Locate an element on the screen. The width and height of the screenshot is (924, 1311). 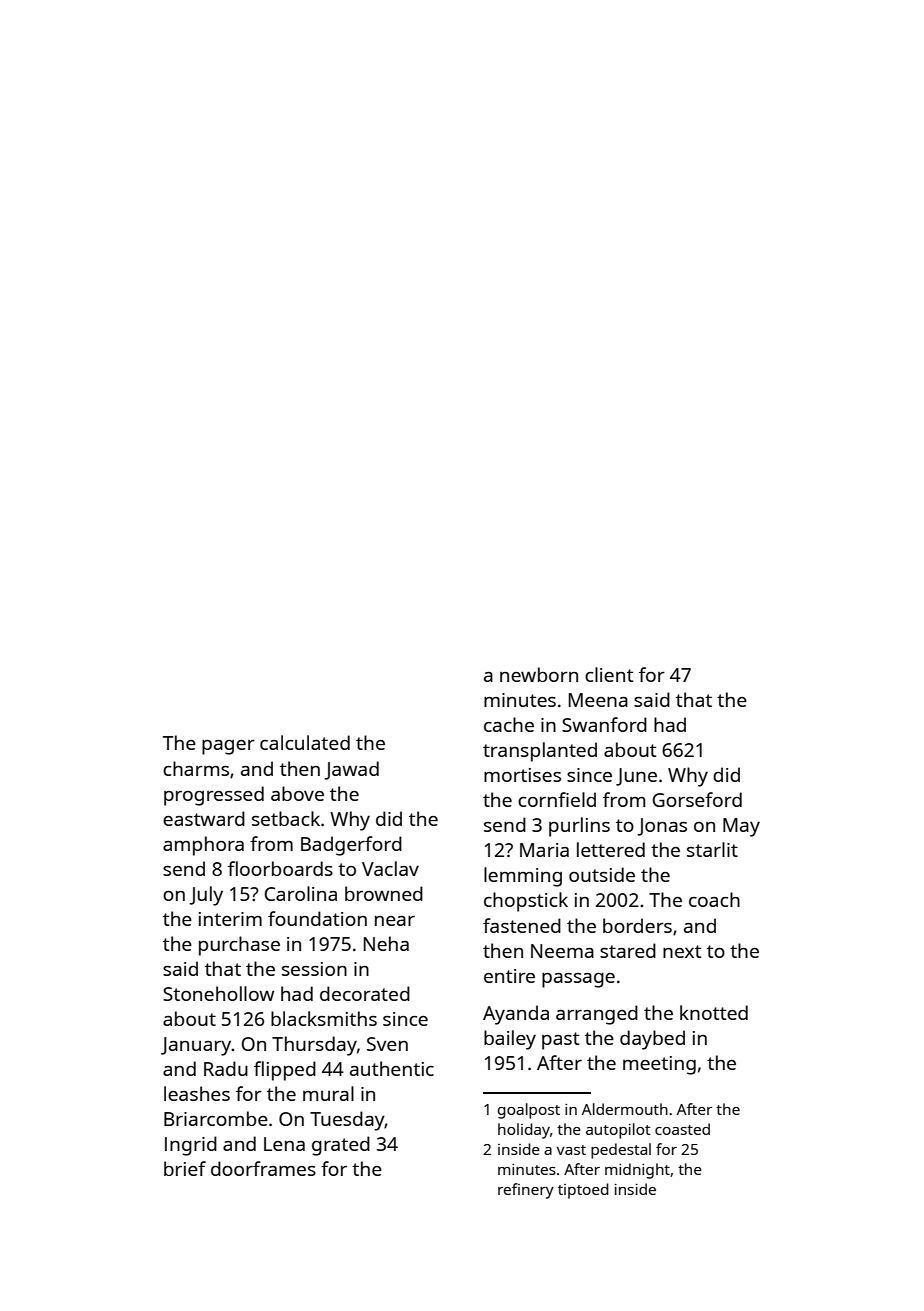
pager is located at coordinates (228, 747).
